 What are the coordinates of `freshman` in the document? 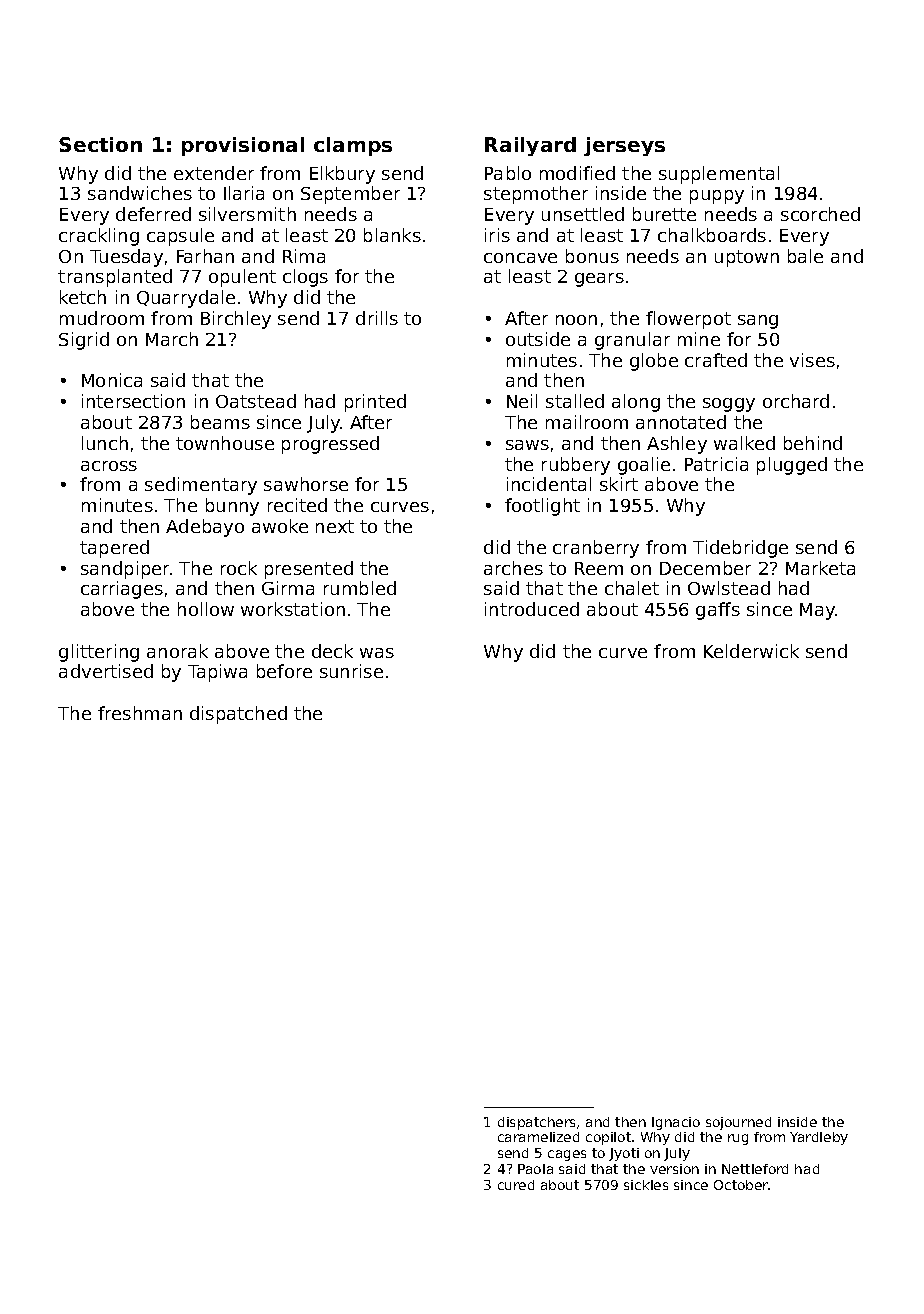 It's located at (140, 713).
